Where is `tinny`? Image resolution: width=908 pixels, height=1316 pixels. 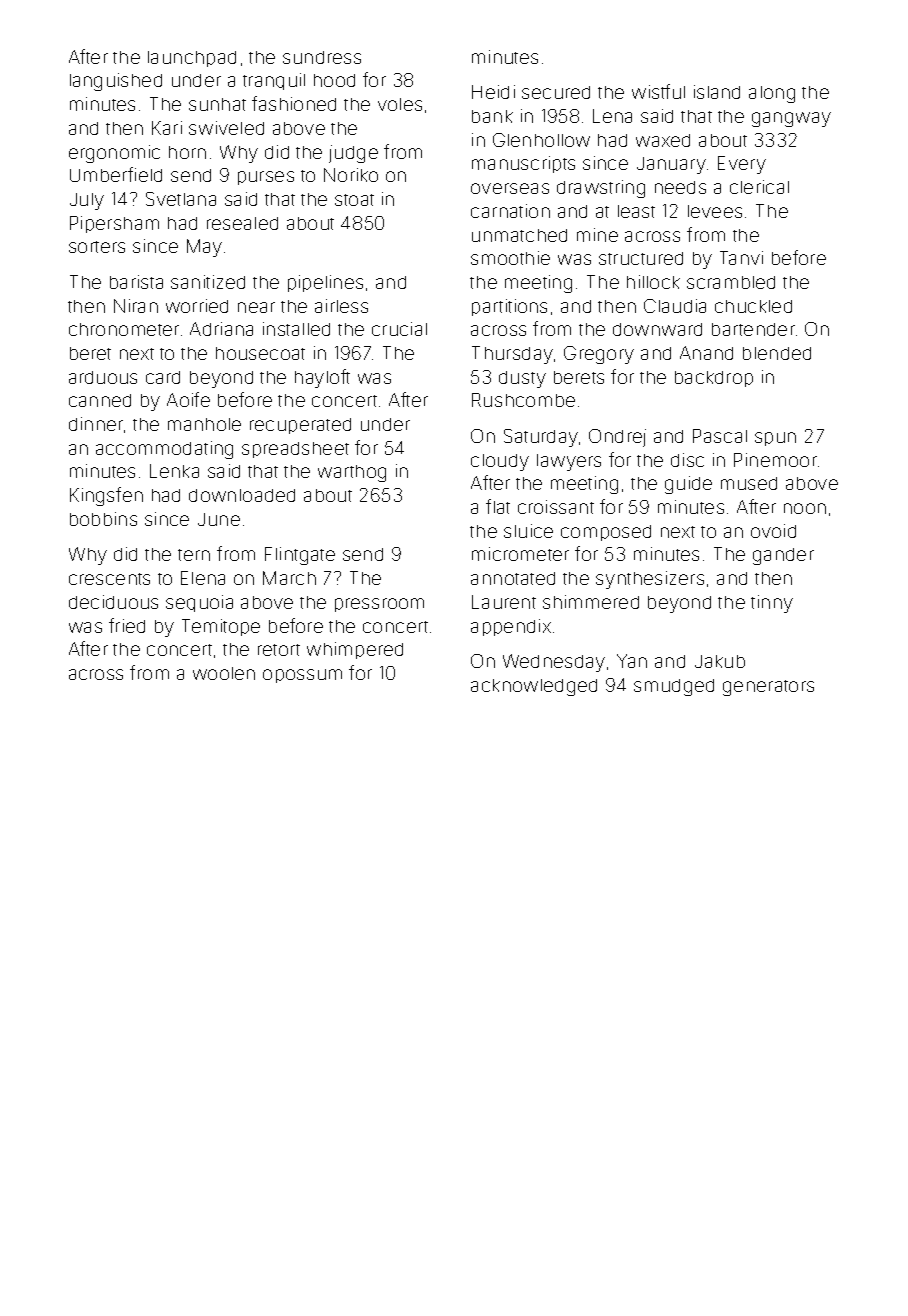
tinny is located at coordinates (772, 604).
